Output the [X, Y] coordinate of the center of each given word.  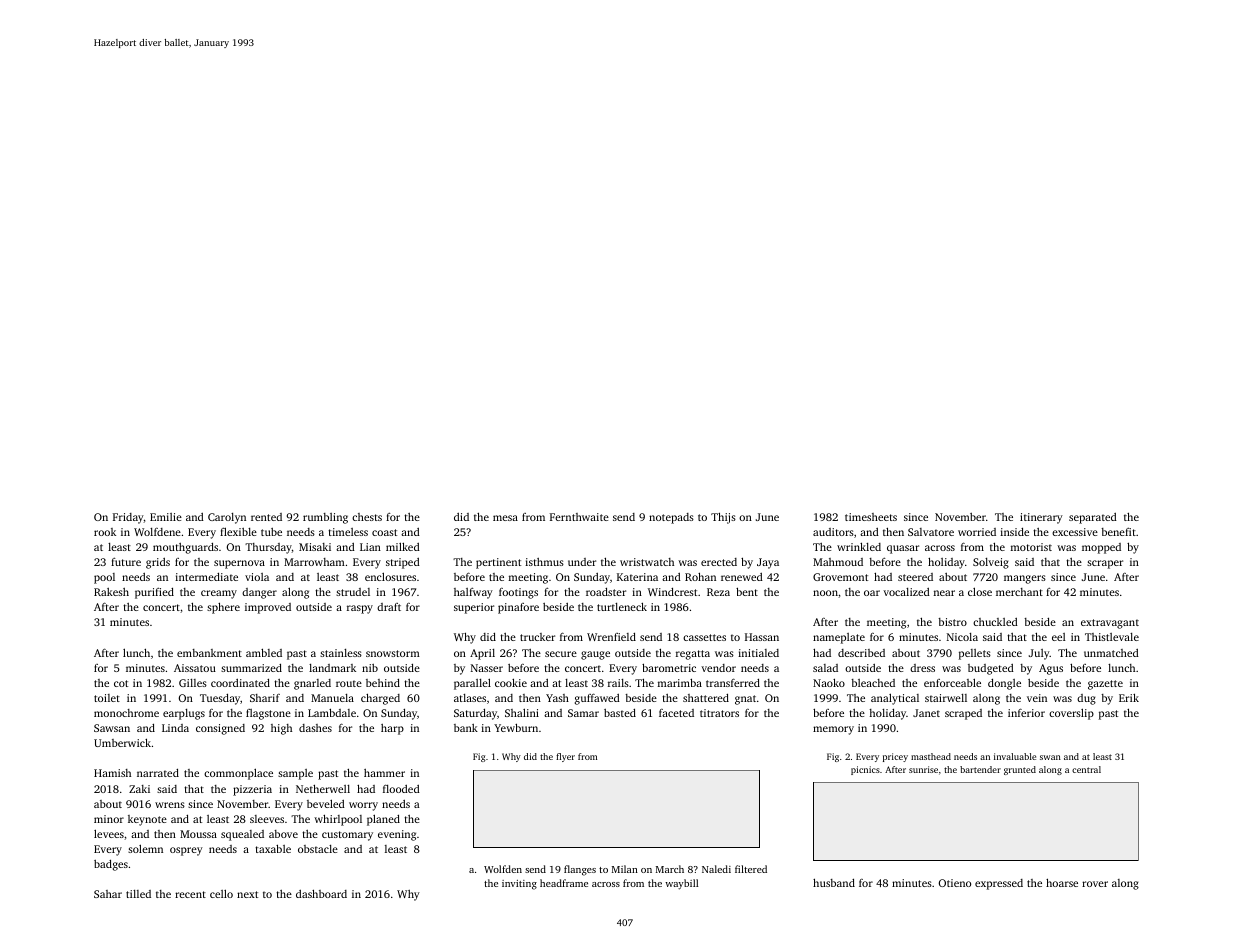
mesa [505, 518]
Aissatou [195, 668]
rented [266, 517]
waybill [681, 884]
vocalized [906, 592]
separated [1093, 518]
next [247, 894]
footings [518, 593]
